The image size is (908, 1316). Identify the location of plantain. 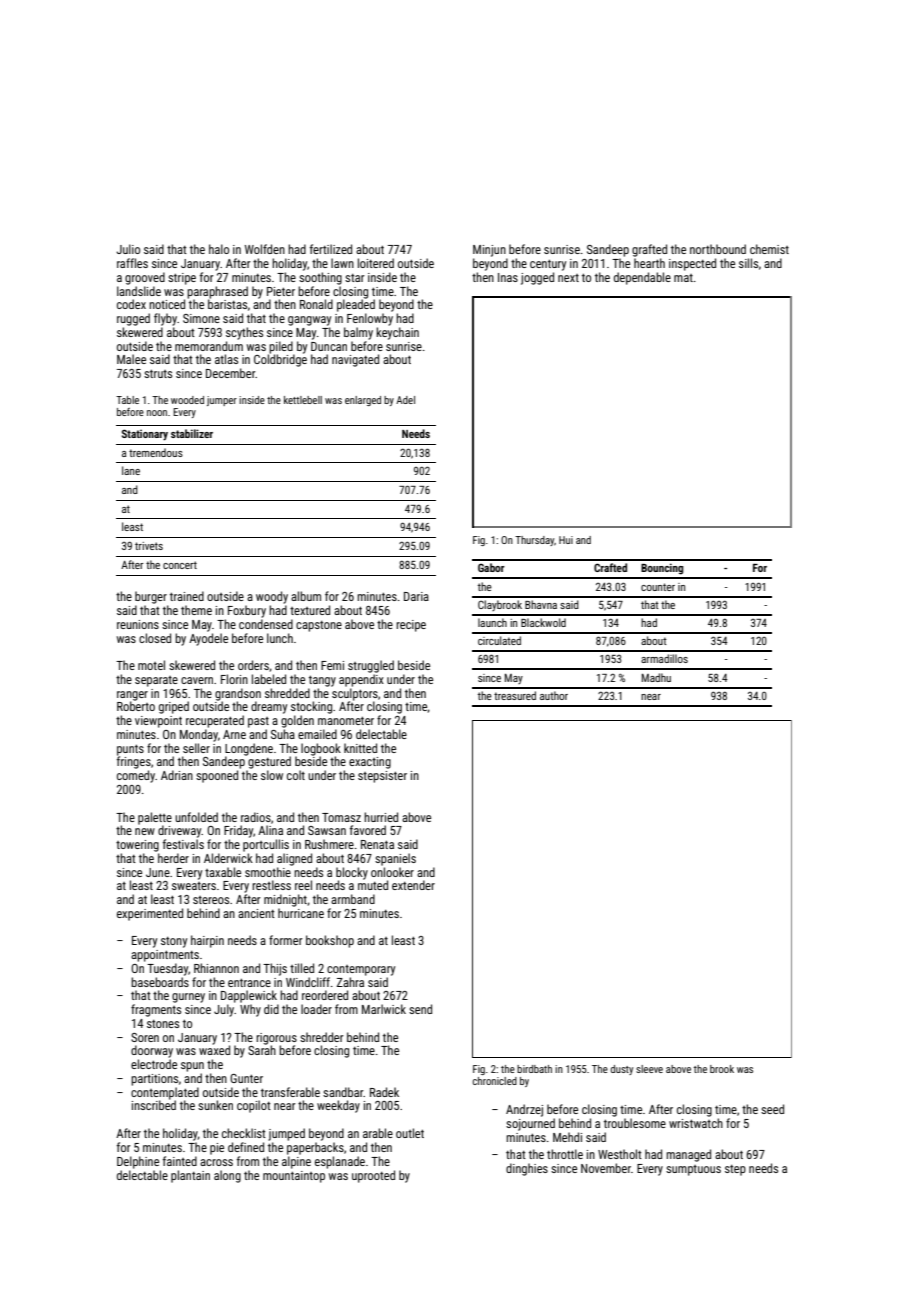
(190, 1176).
